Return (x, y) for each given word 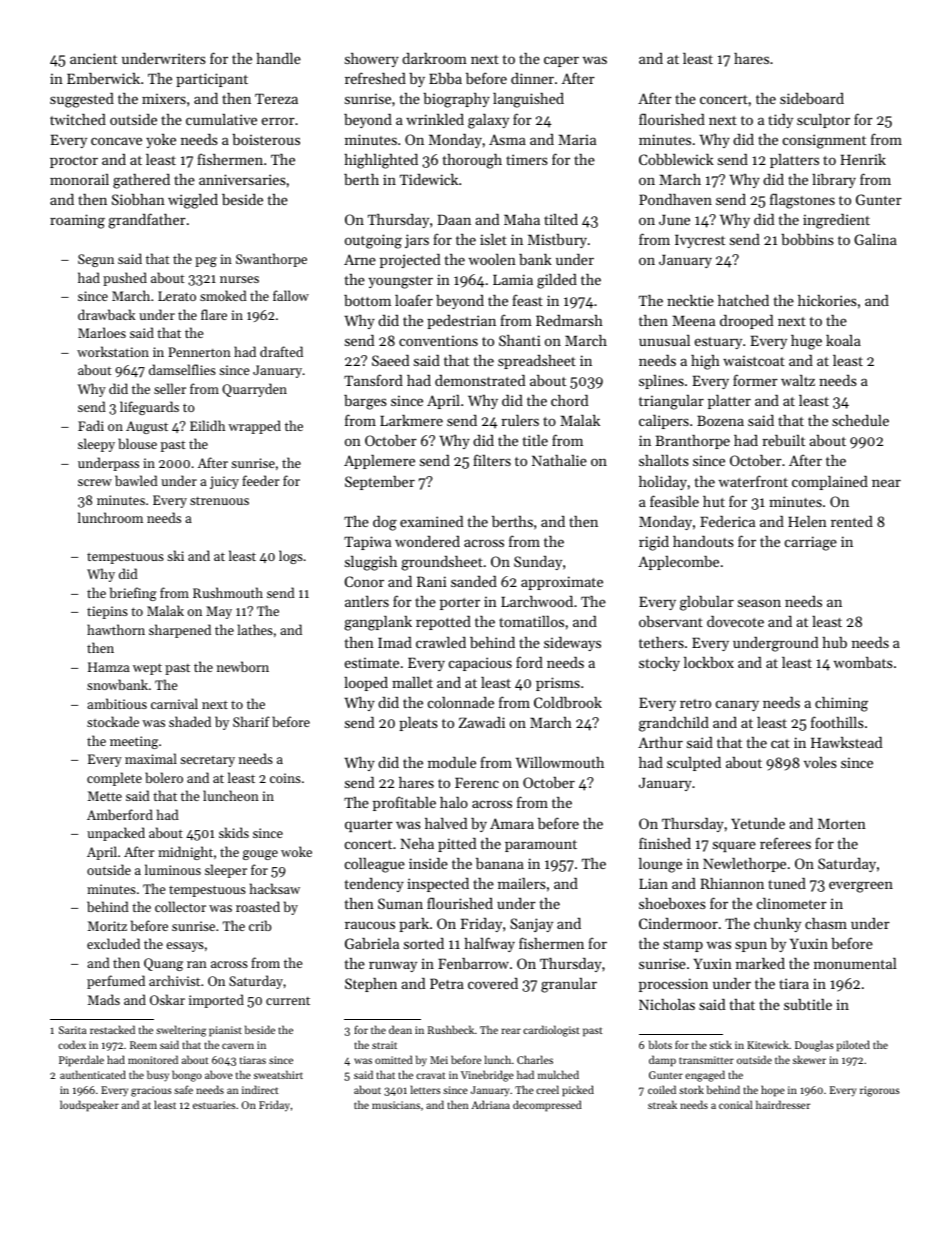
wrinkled (435, 119)
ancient (93, 58)
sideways (572, 644)
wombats (863, 662)
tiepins (107, 612)
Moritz (107, 926)
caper (561, 61)
